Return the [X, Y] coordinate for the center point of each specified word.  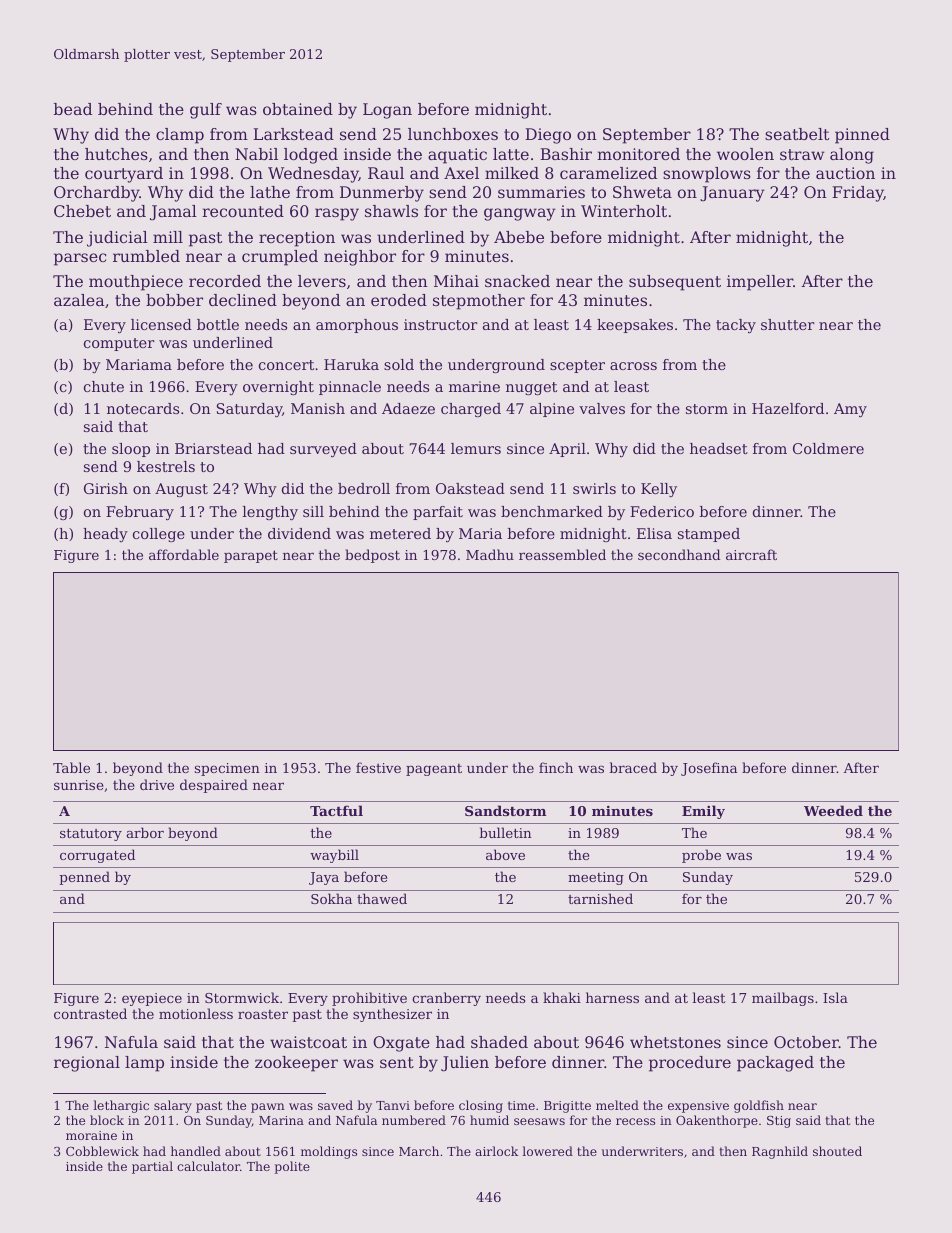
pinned [862, 136]
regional [87, 1064]
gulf [206, 111]
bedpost [372, 556]
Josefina [709, 769]
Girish [106, 488]
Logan [387, 111]
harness [612, 997]
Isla [835, 997]
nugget [531, 388]
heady [105, 535]
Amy [850, 410]
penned [84, 878]
